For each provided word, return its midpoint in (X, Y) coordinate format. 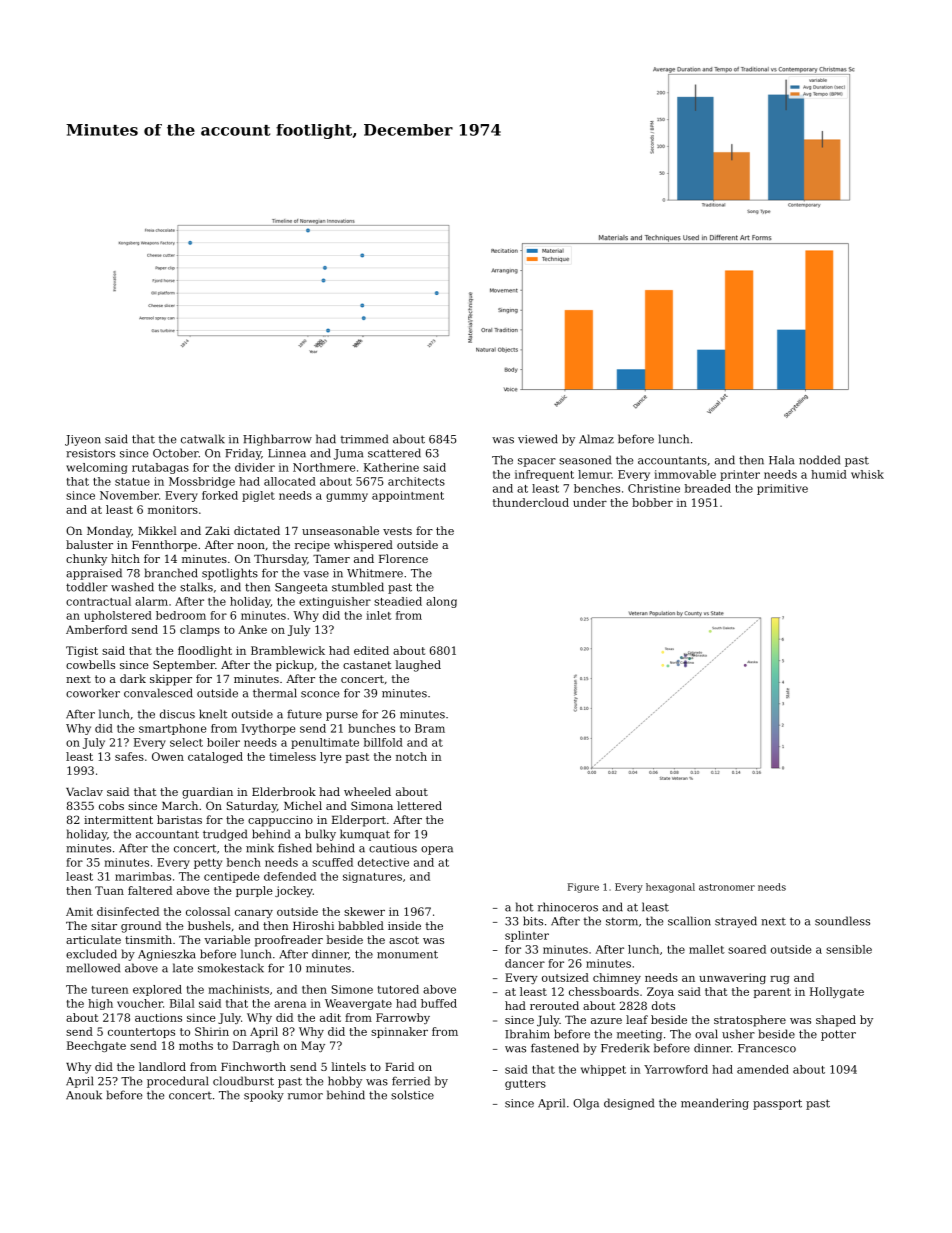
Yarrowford (676, 1069)
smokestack (231, 968)
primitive (782, 489)
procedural (178, 1082)
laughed (418, 666)
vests (397, 531)
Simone (352, 989)
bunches (371, 728)
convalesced (158, 693)
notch (411, 756)
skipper (171, 680)
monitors (173, 509)
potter (838, 1035)
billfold (383, 742)
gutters (525, 1085)
